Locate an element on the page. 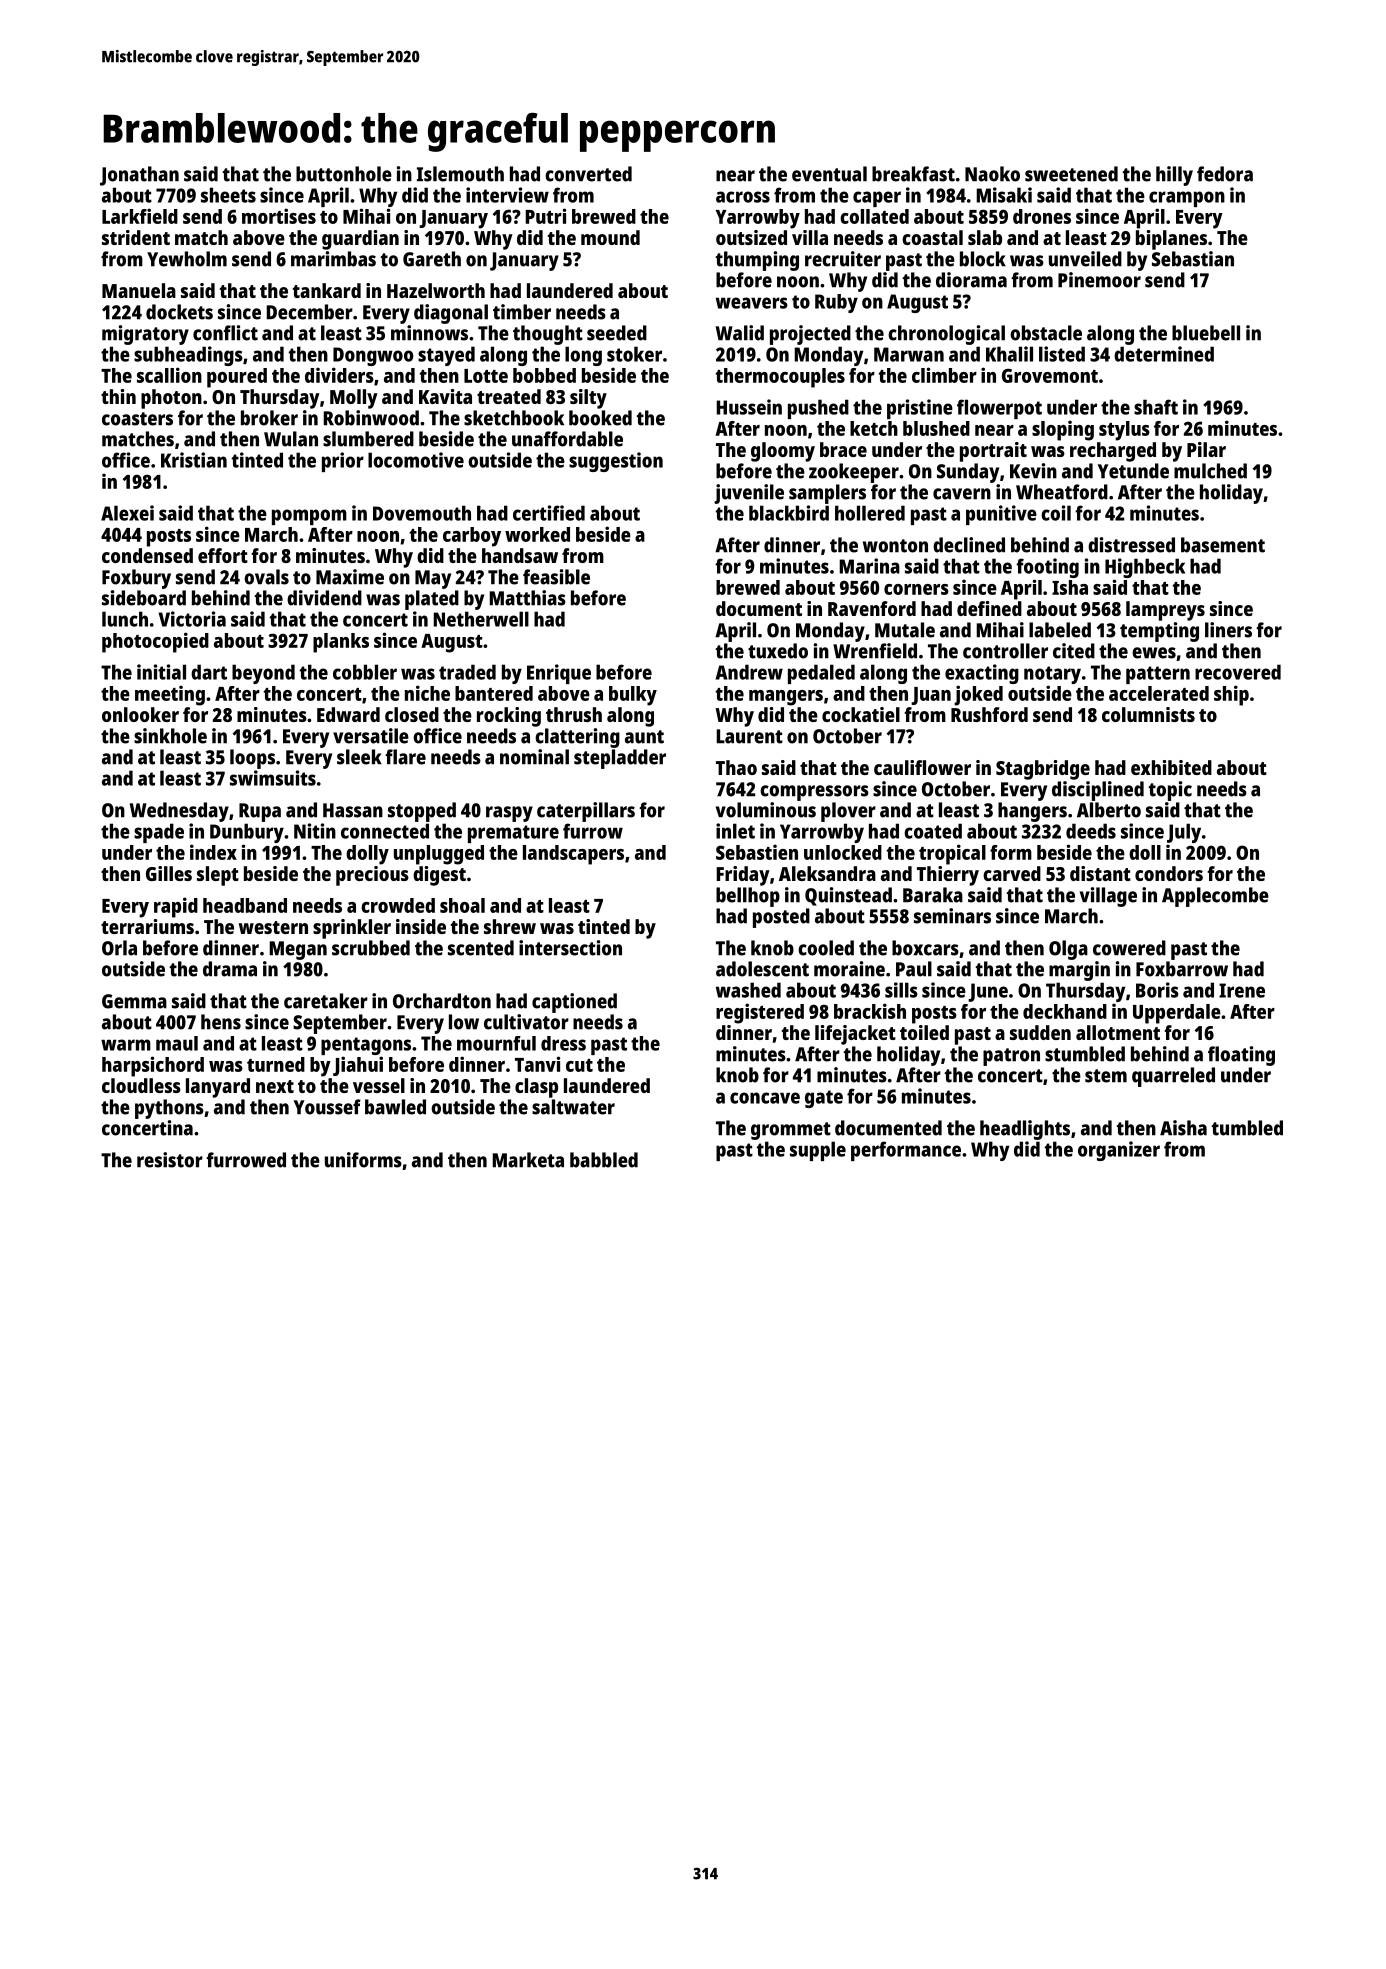 The height and width of the page is (1969, 1386). Victoria is located at coordinates (192, 619).
